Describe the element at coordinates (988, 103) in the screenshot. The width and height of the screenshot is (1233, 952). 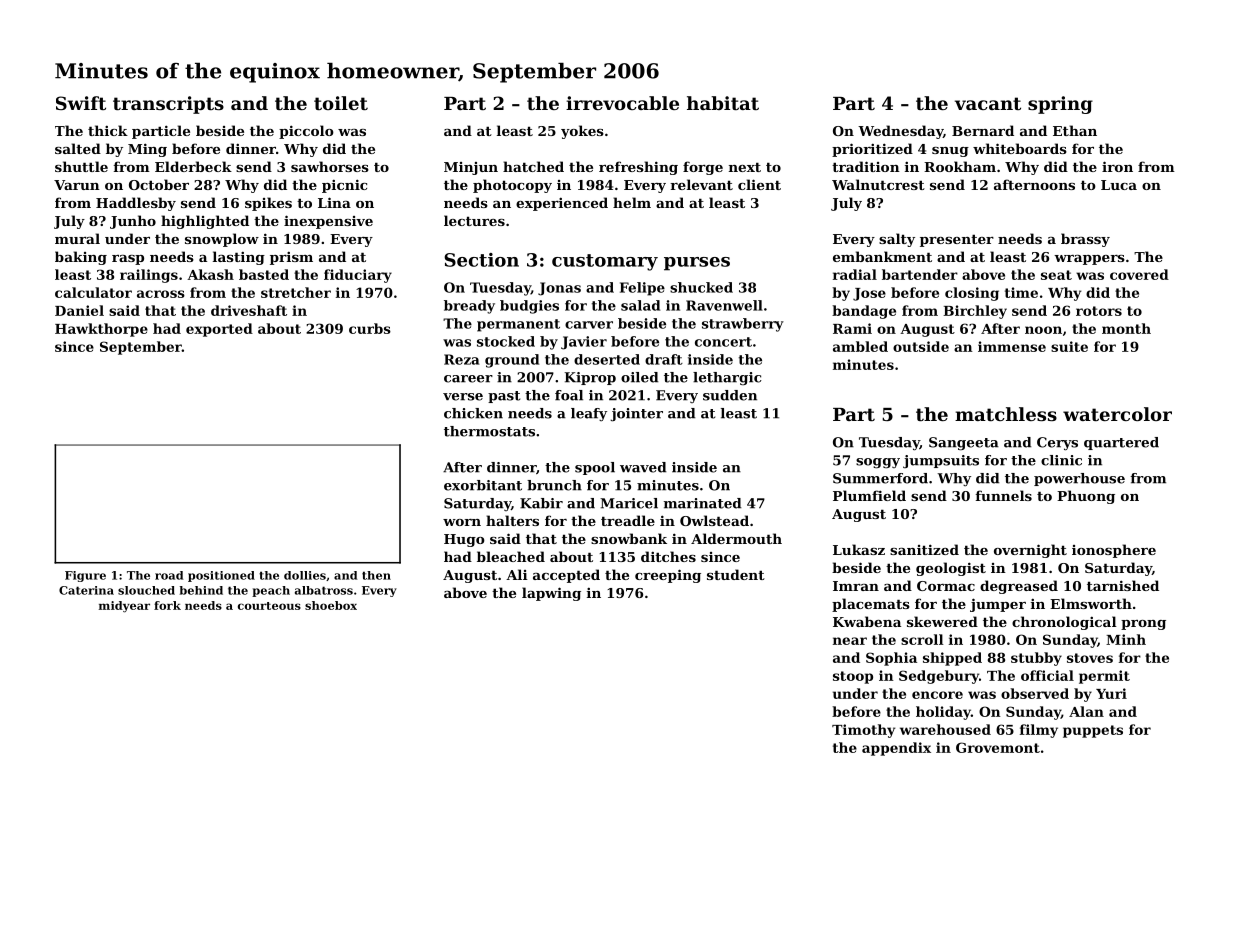
I see `vacant` at that location.
